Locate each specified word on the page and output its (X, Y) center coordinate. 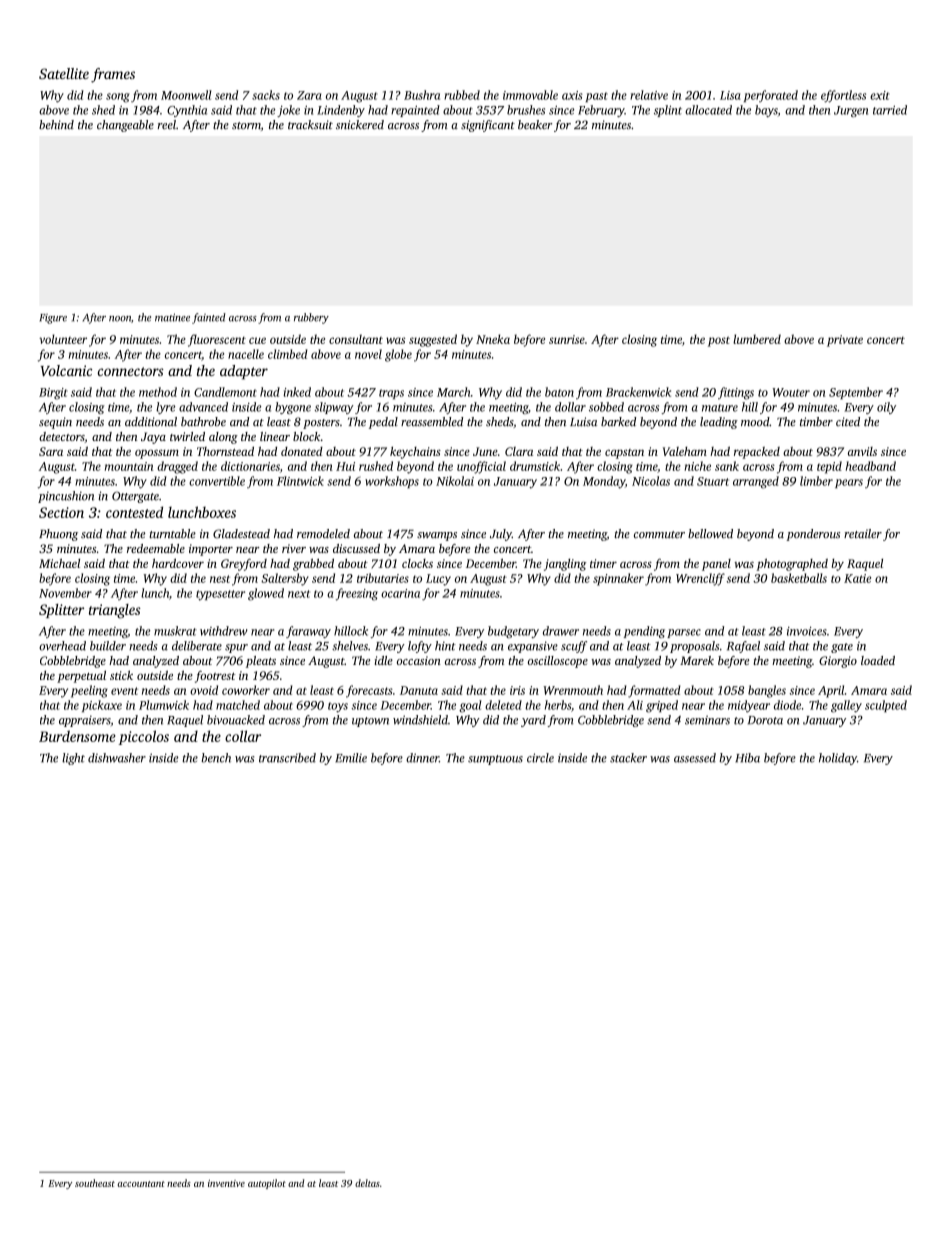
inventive (226, 1183)
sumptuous (495, 760)
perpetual (81, 677)
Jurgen (851, 111)
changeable (125, 126)
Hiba (747, 758)
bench (216, 758)
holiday (838, 759)
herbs (558, 705)
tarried (890, 110)
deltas (367, 1183)
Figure (53, 319)
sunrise (567, 339)
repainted (415, 111)
